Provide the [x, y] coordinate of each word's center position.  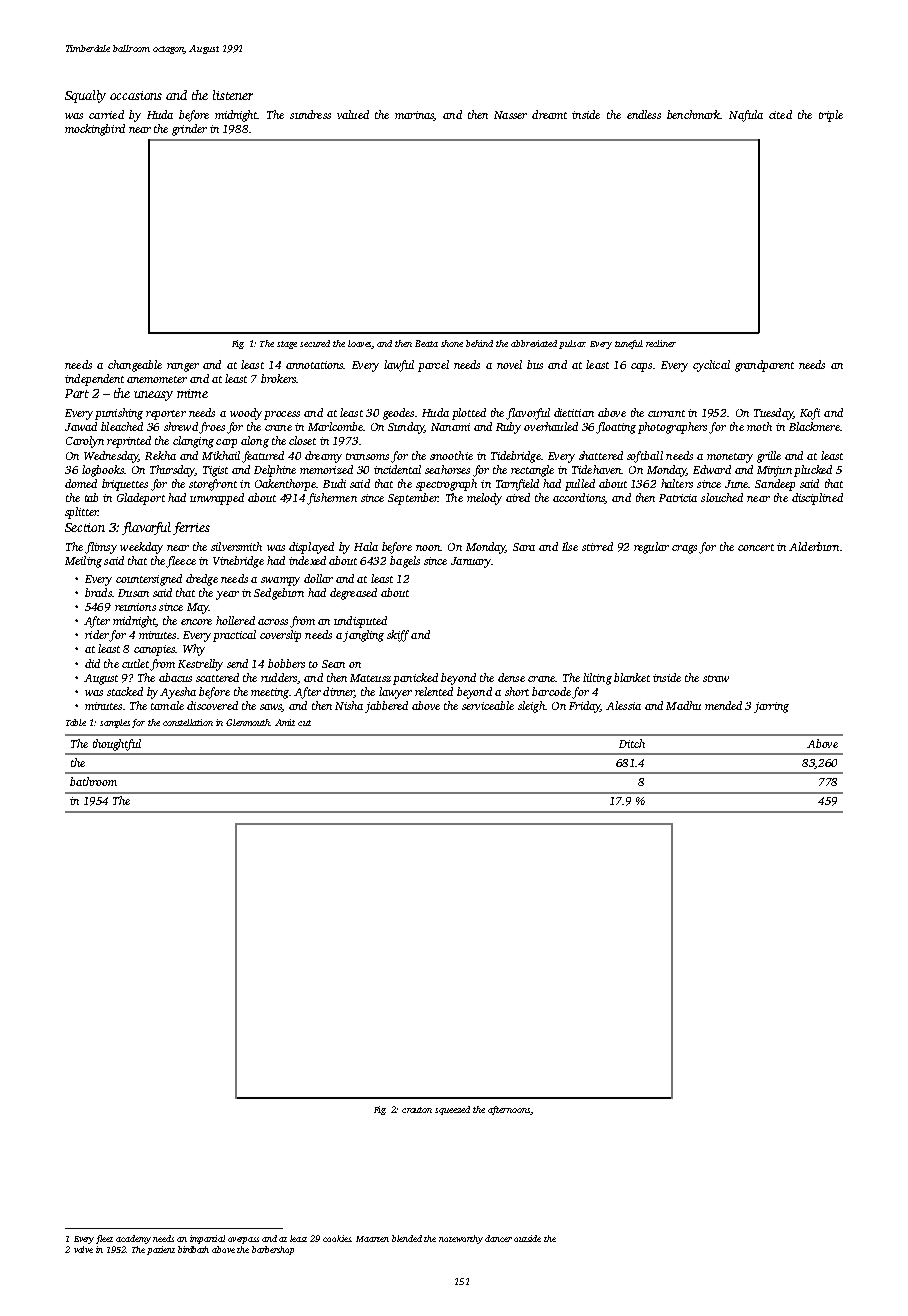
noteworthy [461, 1239]
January [471, 562]
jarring [771, 707]
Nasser [510, 115]
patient [161, 1250]
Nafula [746, 116]
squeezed [452, 1110]
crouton [417, 1110]
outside [527, 1238]
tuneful [629, 344]
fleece [181, 562]
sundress [310, 114]
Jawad [81, 426]
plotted [469, 414]
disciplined [817, 499]
